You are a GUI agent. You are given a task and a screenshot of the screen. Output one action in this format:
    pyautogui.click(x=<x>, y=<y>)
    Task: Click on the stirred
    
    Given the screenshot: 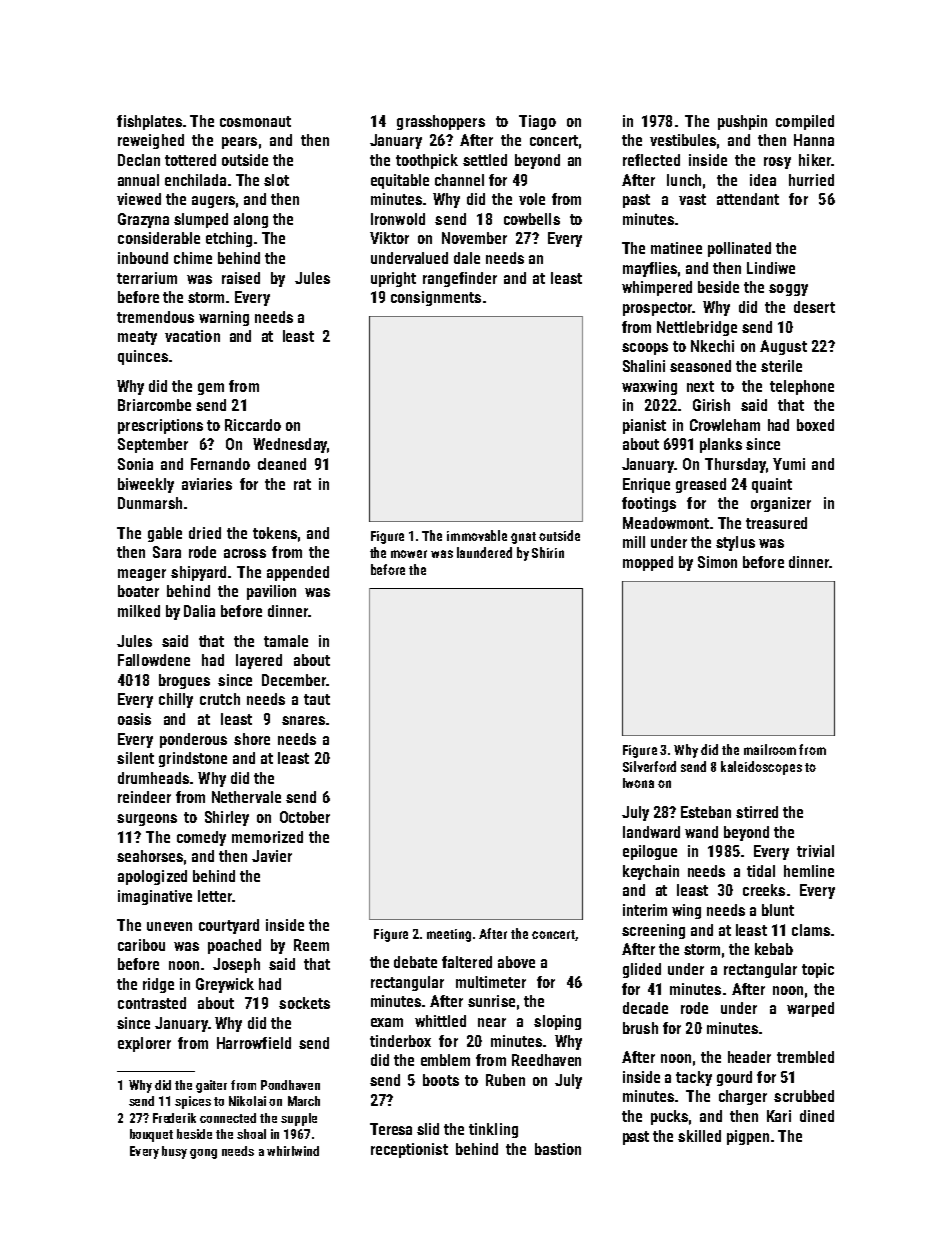 What is the action you would take?
    pyautogui.click(x=757, y=812)
